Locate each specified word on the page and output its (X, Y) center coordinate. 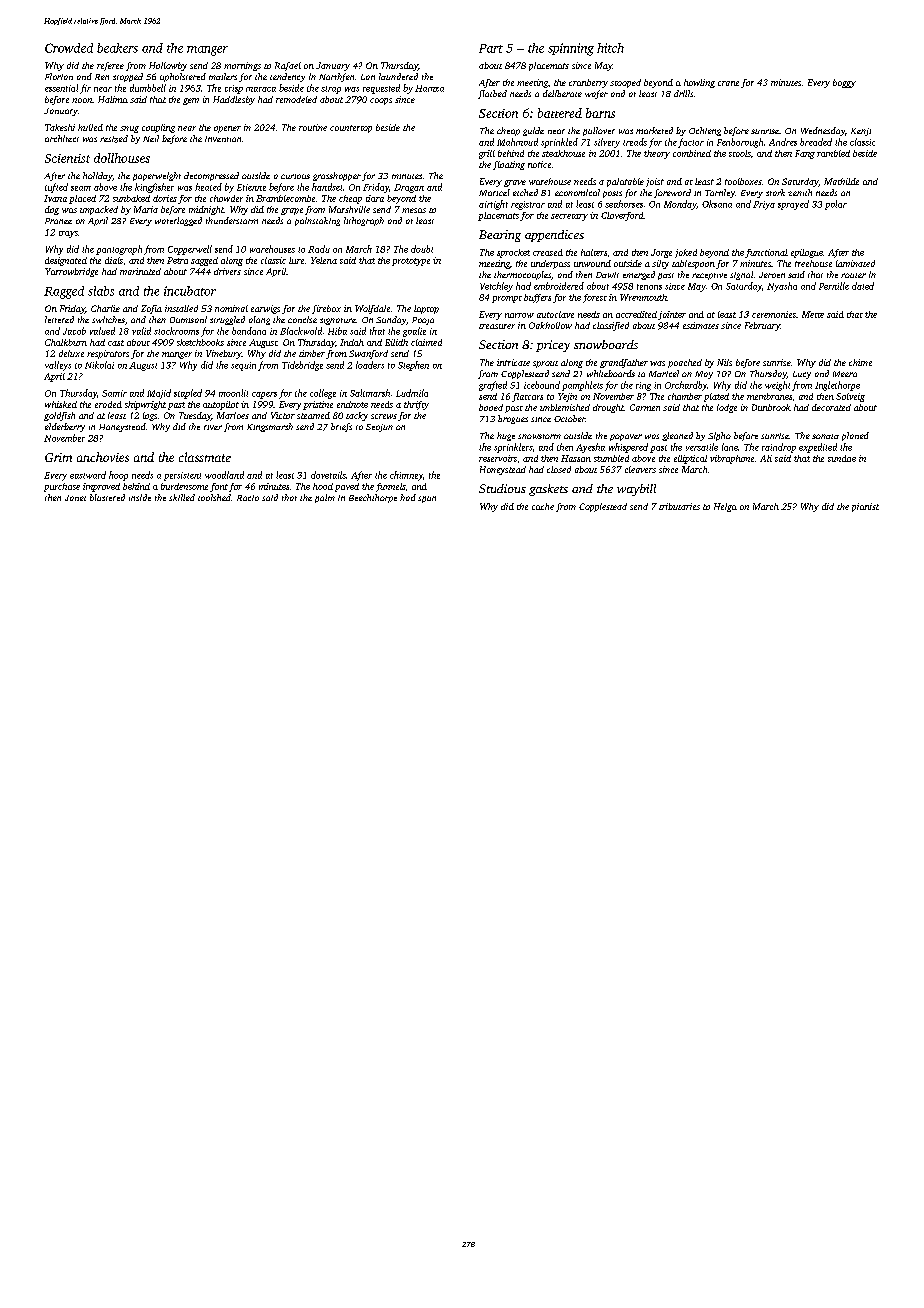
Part (491, 48)
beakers (117, 48)
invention (223, 139)
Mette (813, 314)
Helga (725, 507)
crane (728, 83)
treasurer (497, 326)
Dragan (409, 188)
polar (836, 205)
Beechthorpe (373, 498)
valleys (58, 366)
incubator (190, 291)
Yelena (324, 260)
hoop (118, 476)
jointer (672, 315)
